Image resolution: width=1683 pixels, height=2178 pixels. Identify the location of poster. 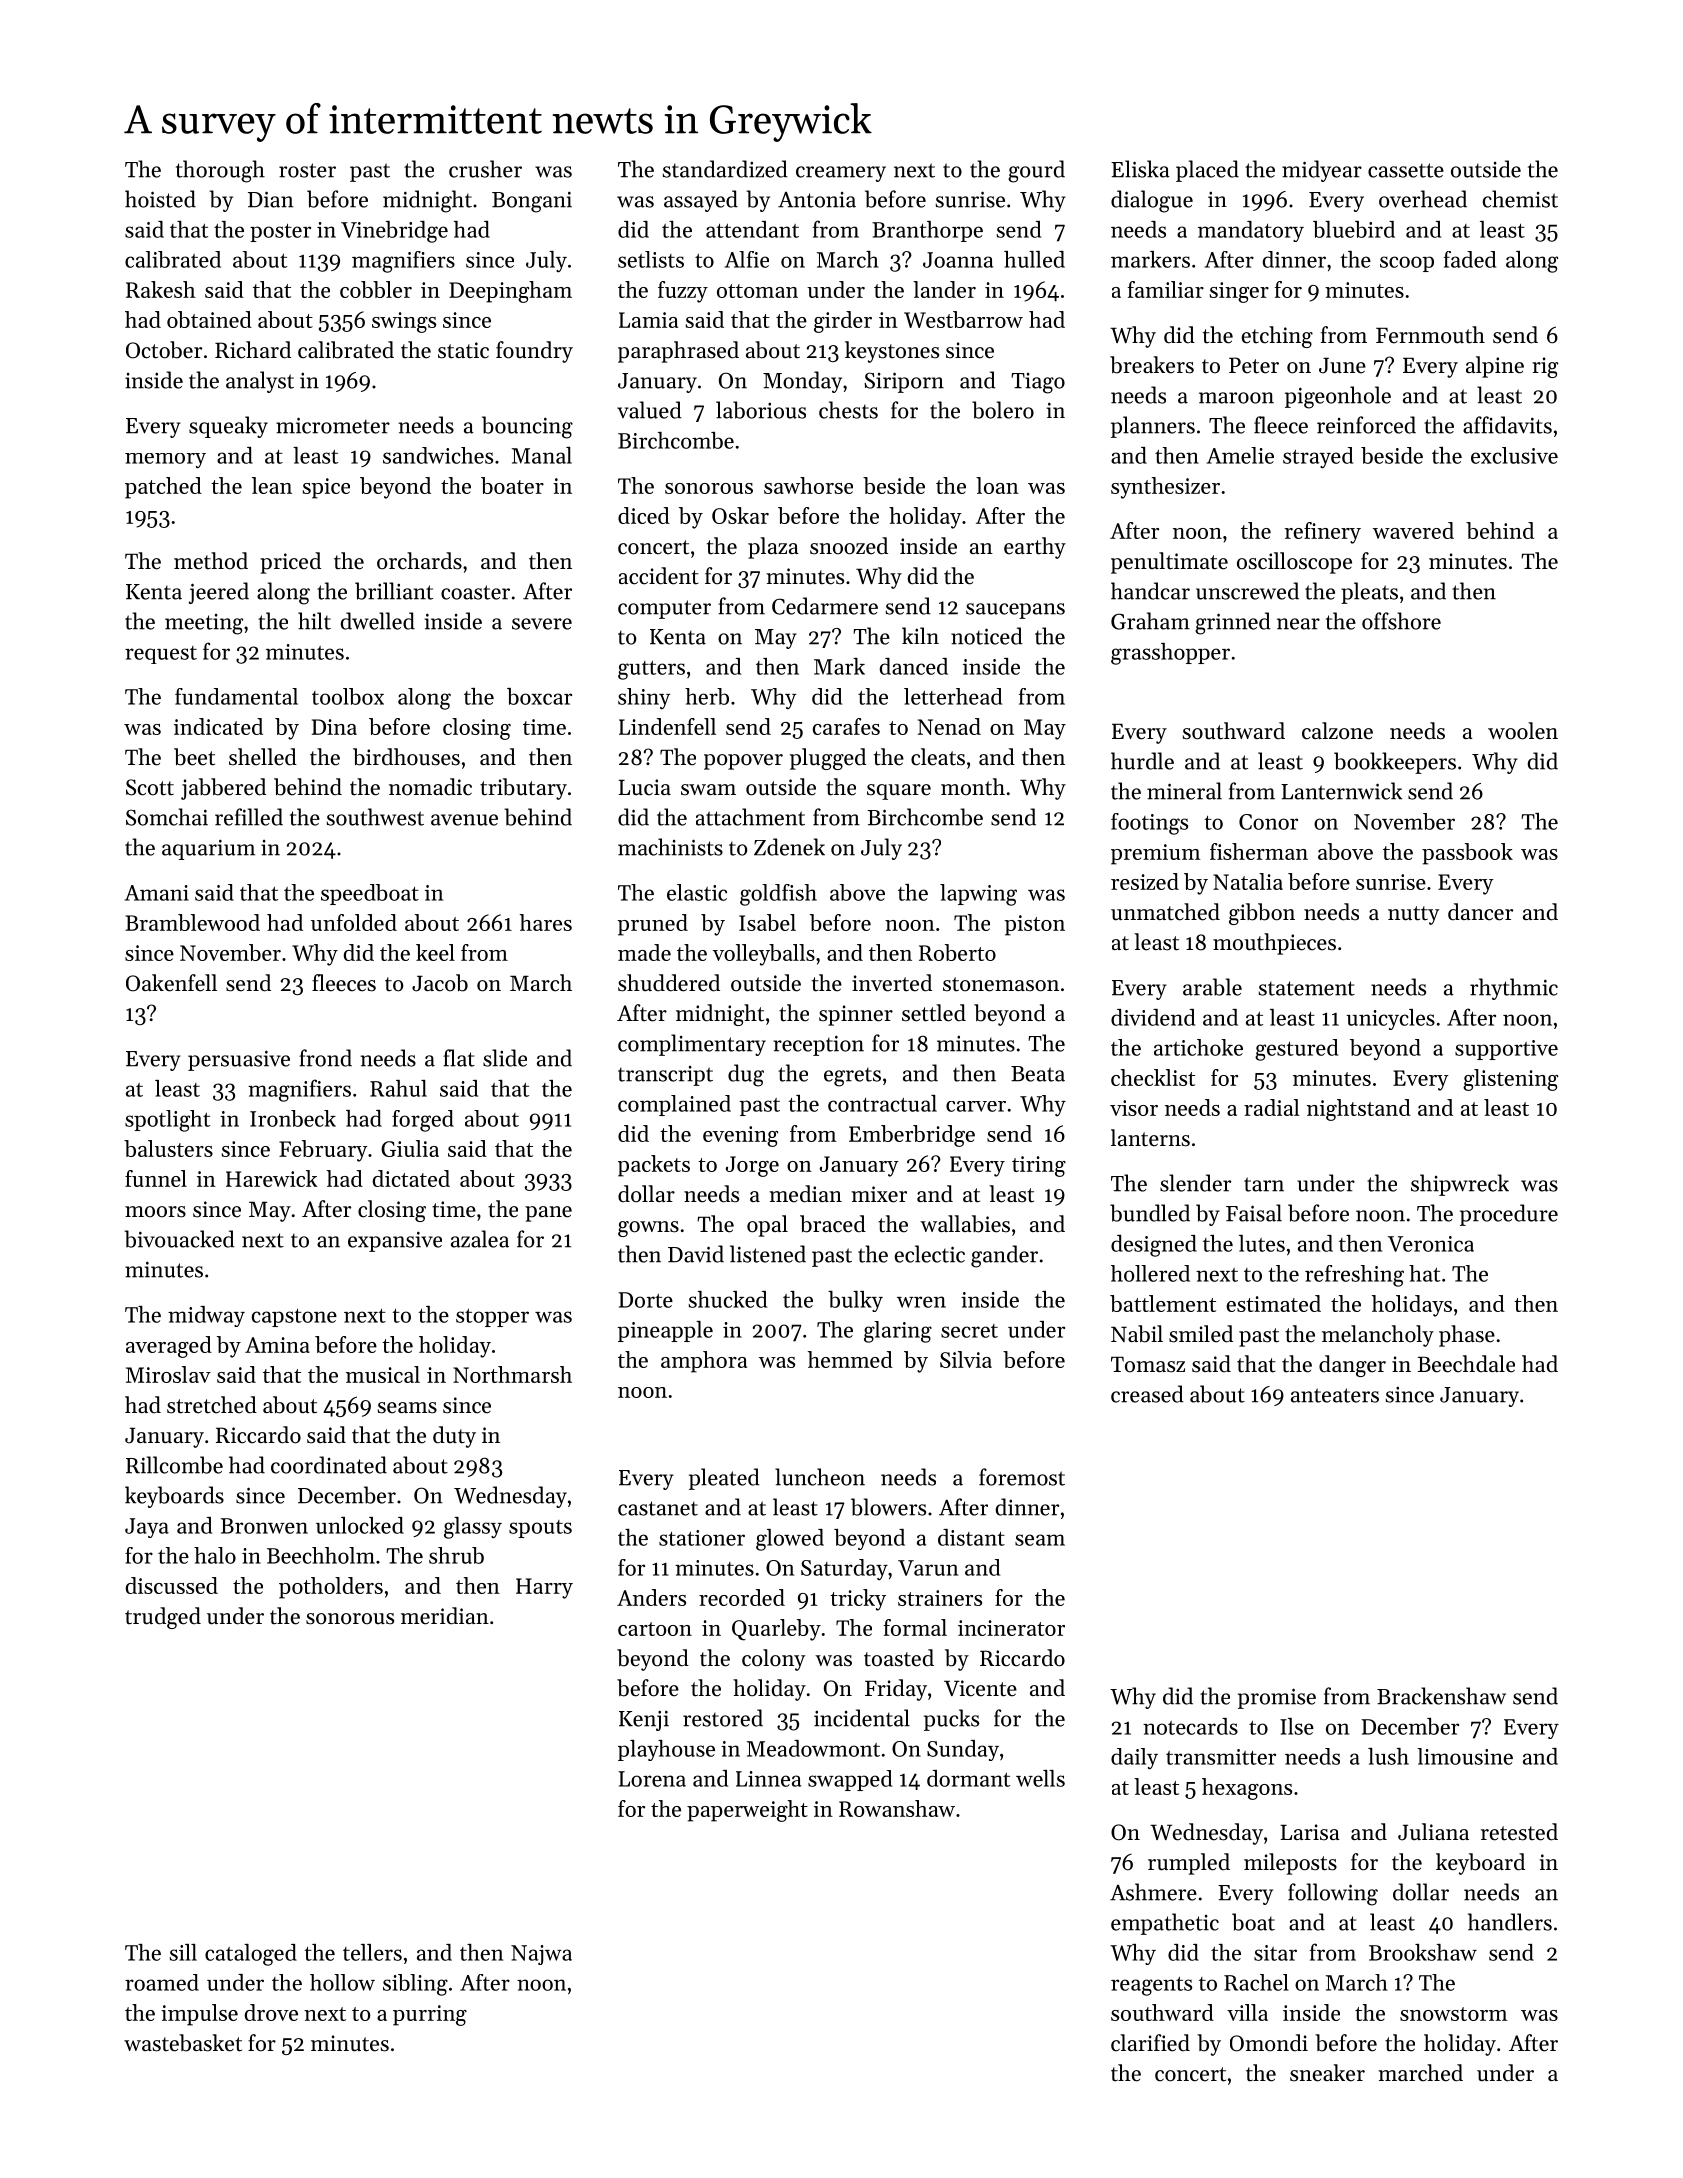
(280, 233).
